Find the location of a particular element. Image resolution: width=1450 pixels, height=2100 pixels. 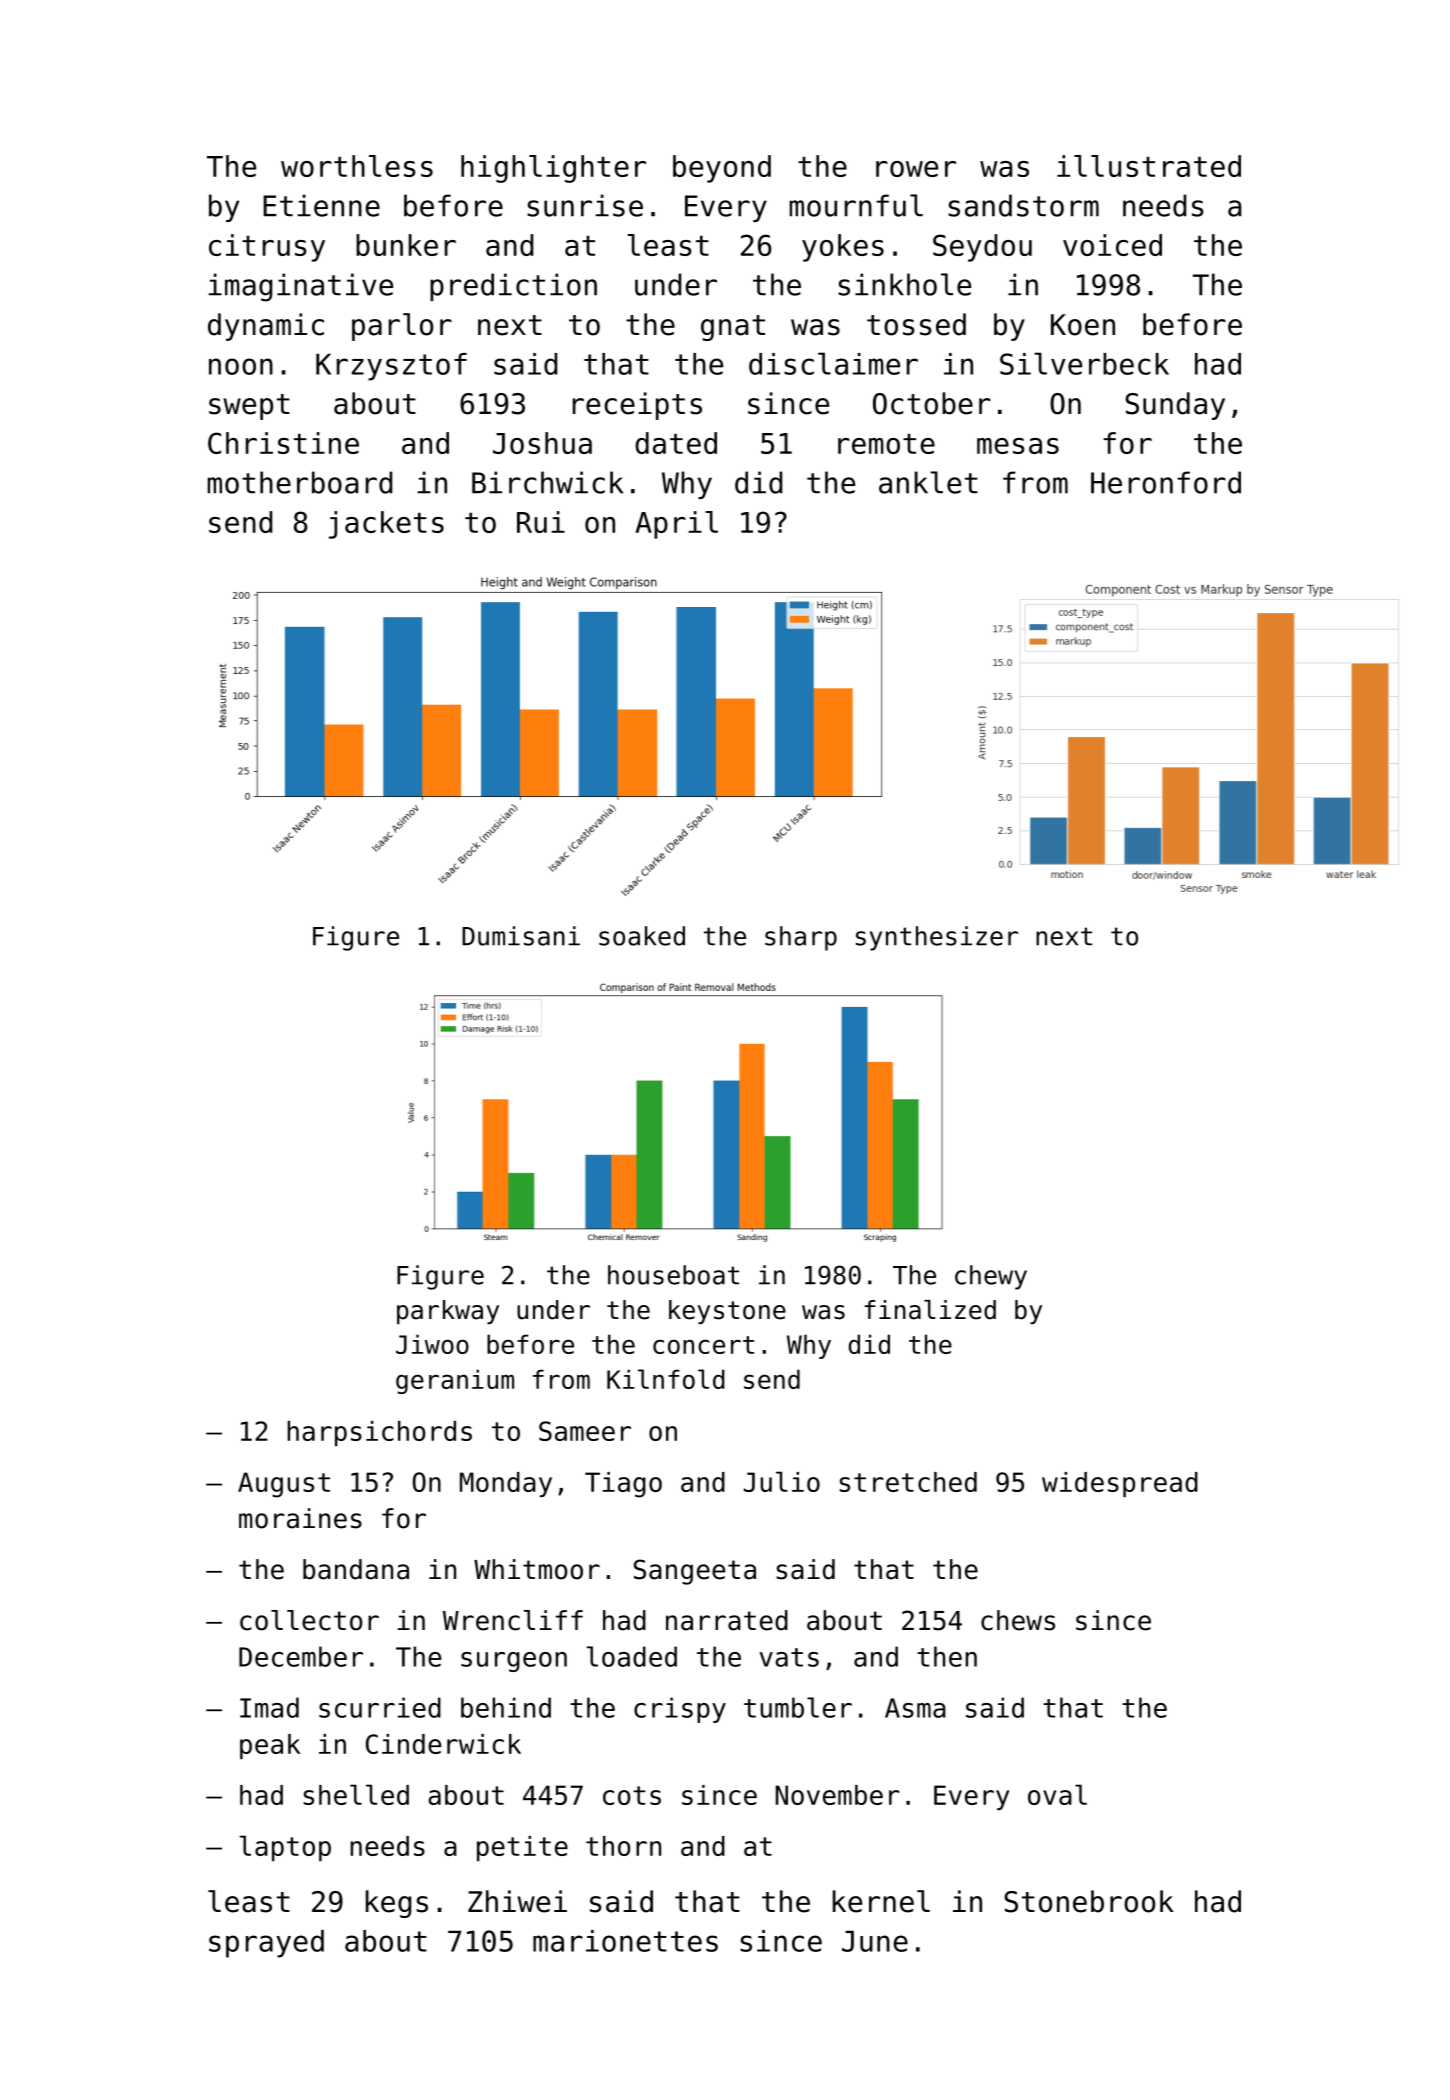

concert is located at coordinates (703, 1345).
